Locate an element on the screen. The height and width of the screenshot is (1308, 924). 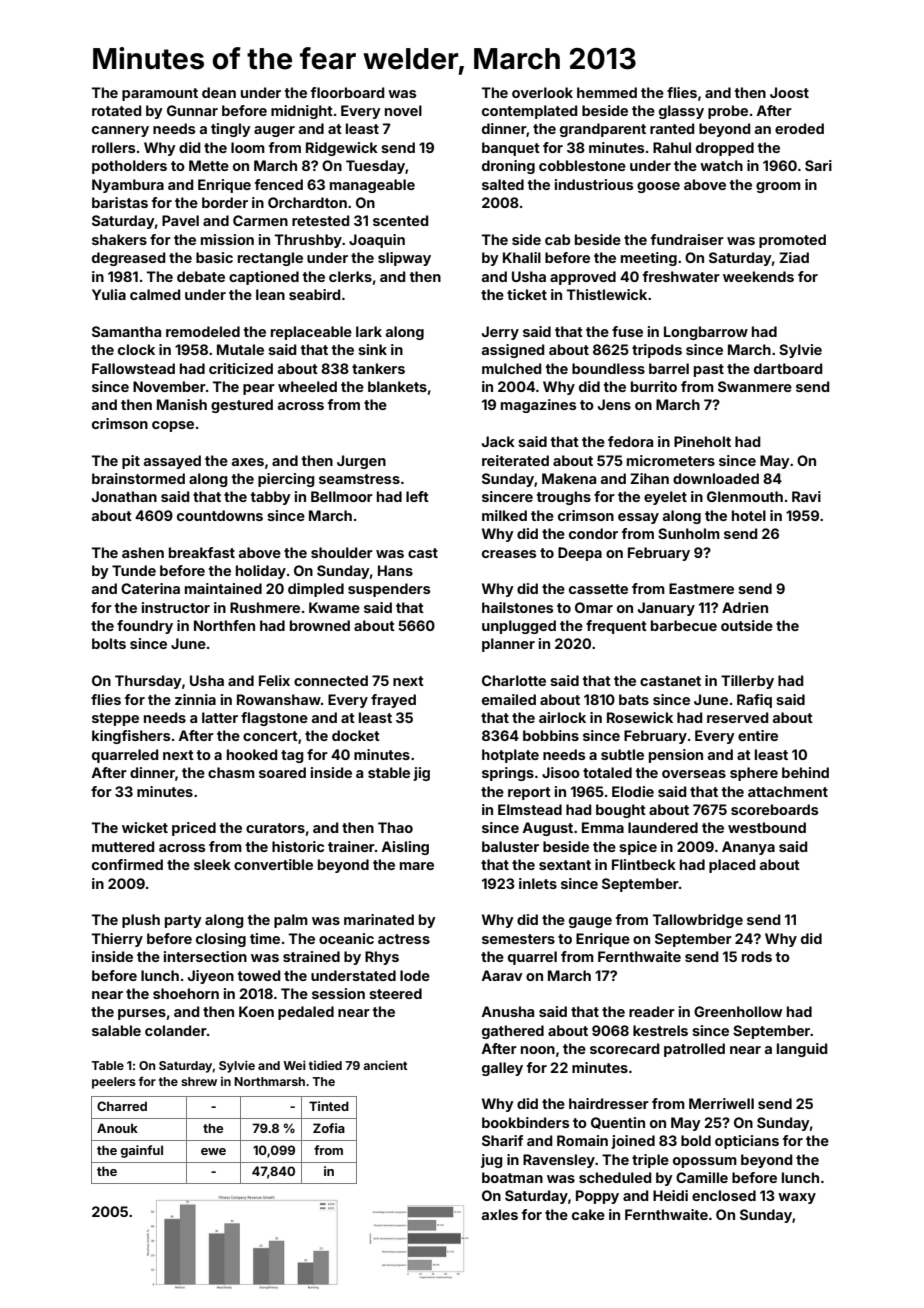
rods is located at coordinates (757, 956).
